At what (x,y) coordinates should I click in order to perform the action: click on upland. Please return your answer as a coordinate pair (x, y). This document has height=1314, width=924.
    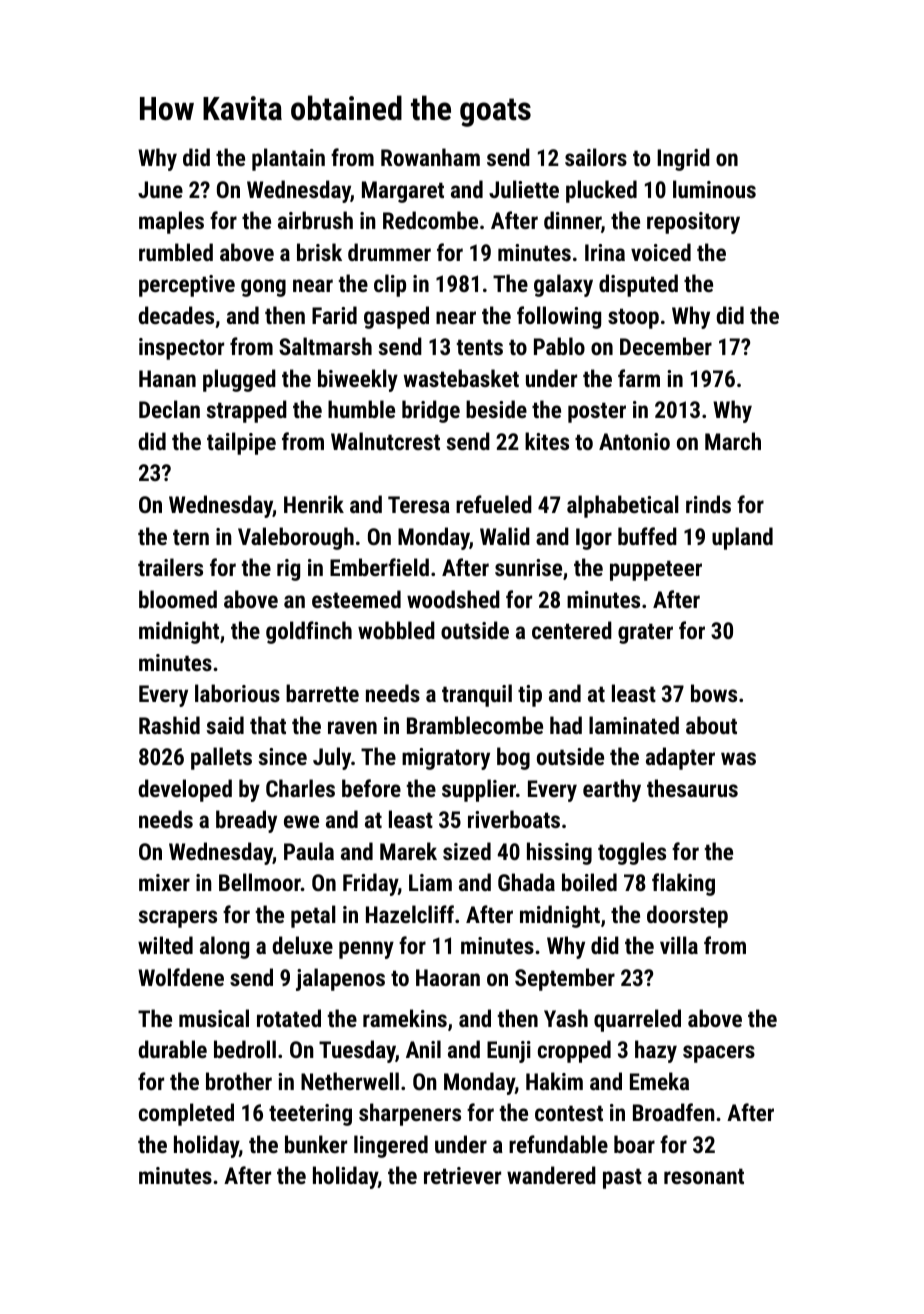
    Looking at the image, I should click on (742, 538).
